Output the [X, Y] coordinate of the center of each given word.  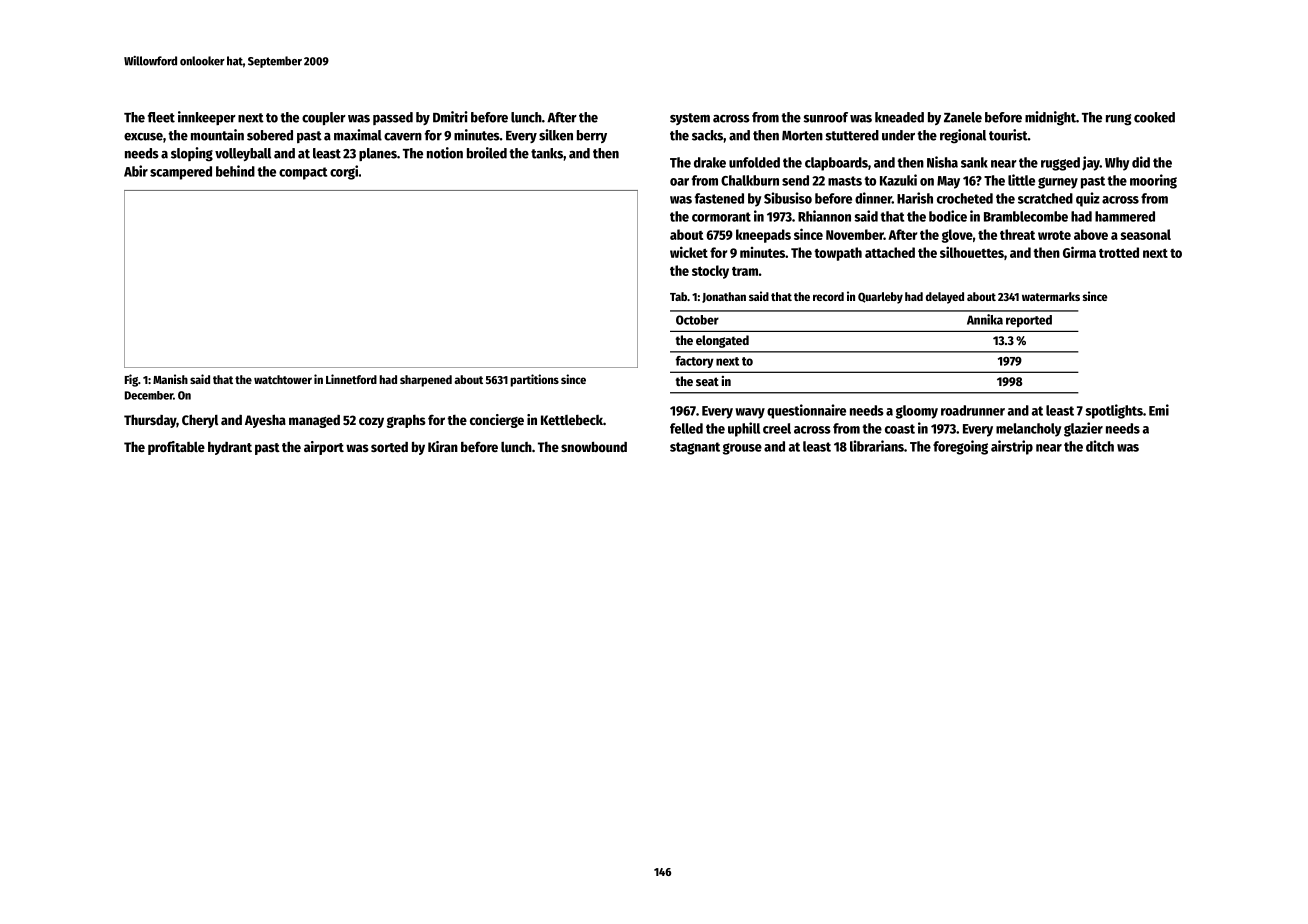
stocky [710, 272]
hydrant [230, 448]
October [697, 320]
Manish [170, 379]
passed [393, 118]
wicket [689, 252]
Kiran [443, 446]
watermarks [1051, 296]
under [898, 135]
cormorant [721, 217]
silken [556, 135]
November [855, 234]
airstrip [1012, 447]
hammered [1125, 216]
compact [303, 173]
